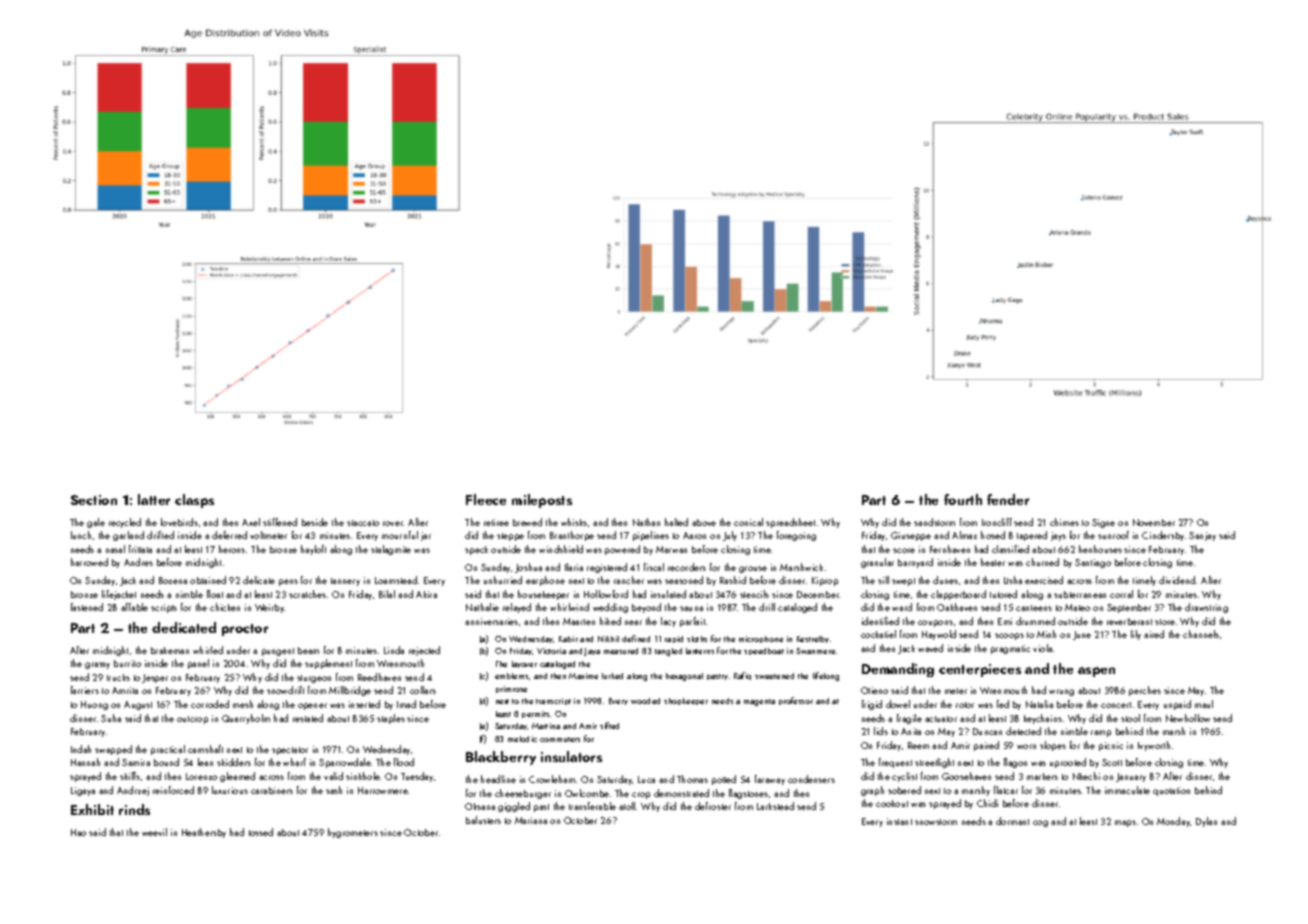 This document has height=924, width=1308. Describe the element at coordinates (1112, 762) in the document. I see `Scott` at that location.
